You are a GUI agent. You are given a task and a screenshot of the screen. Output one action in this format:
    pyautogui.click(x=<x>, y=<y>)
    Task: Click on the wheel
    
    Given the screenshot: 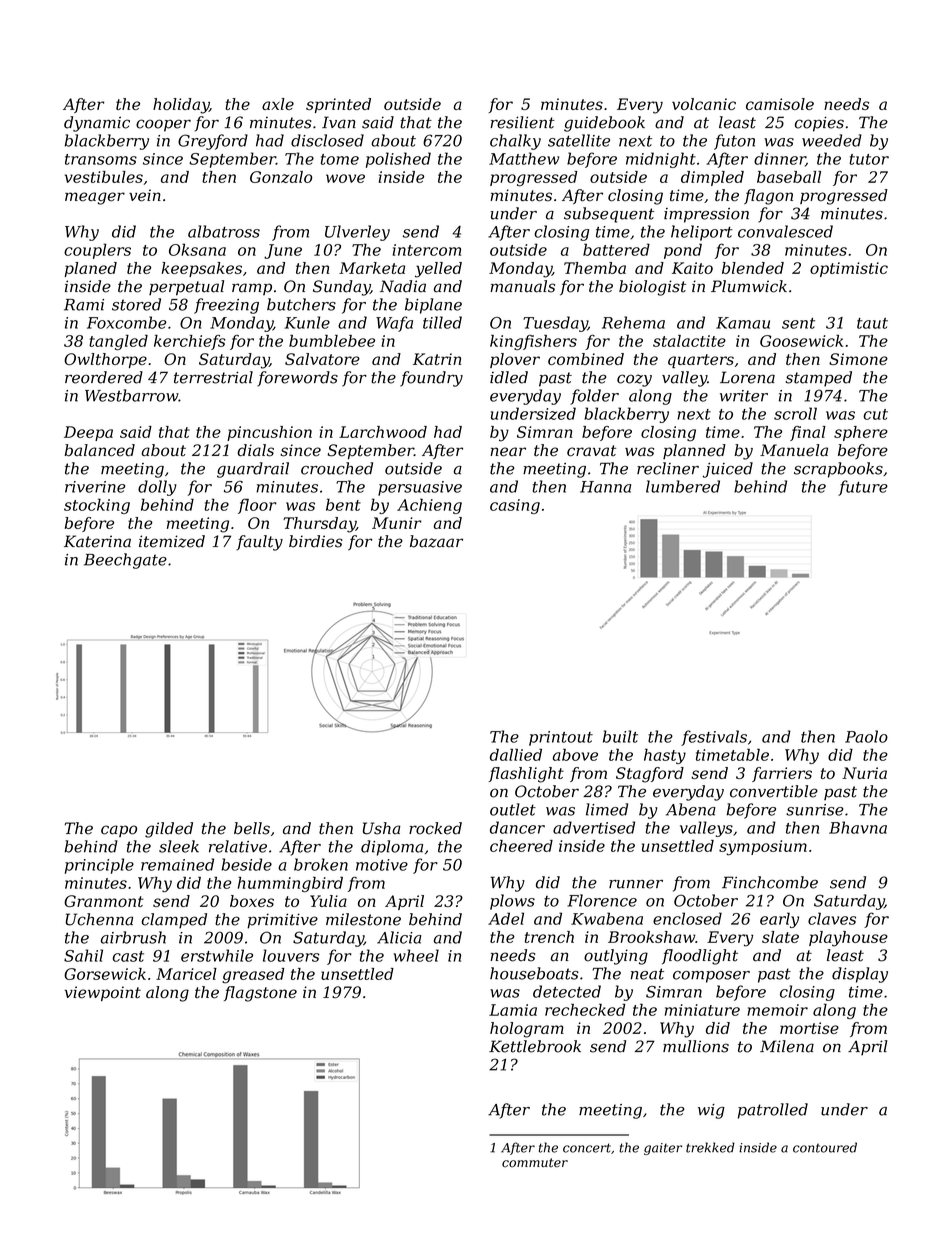 What is the action you would take?
    pyautogui.click(x=416, y=955)
